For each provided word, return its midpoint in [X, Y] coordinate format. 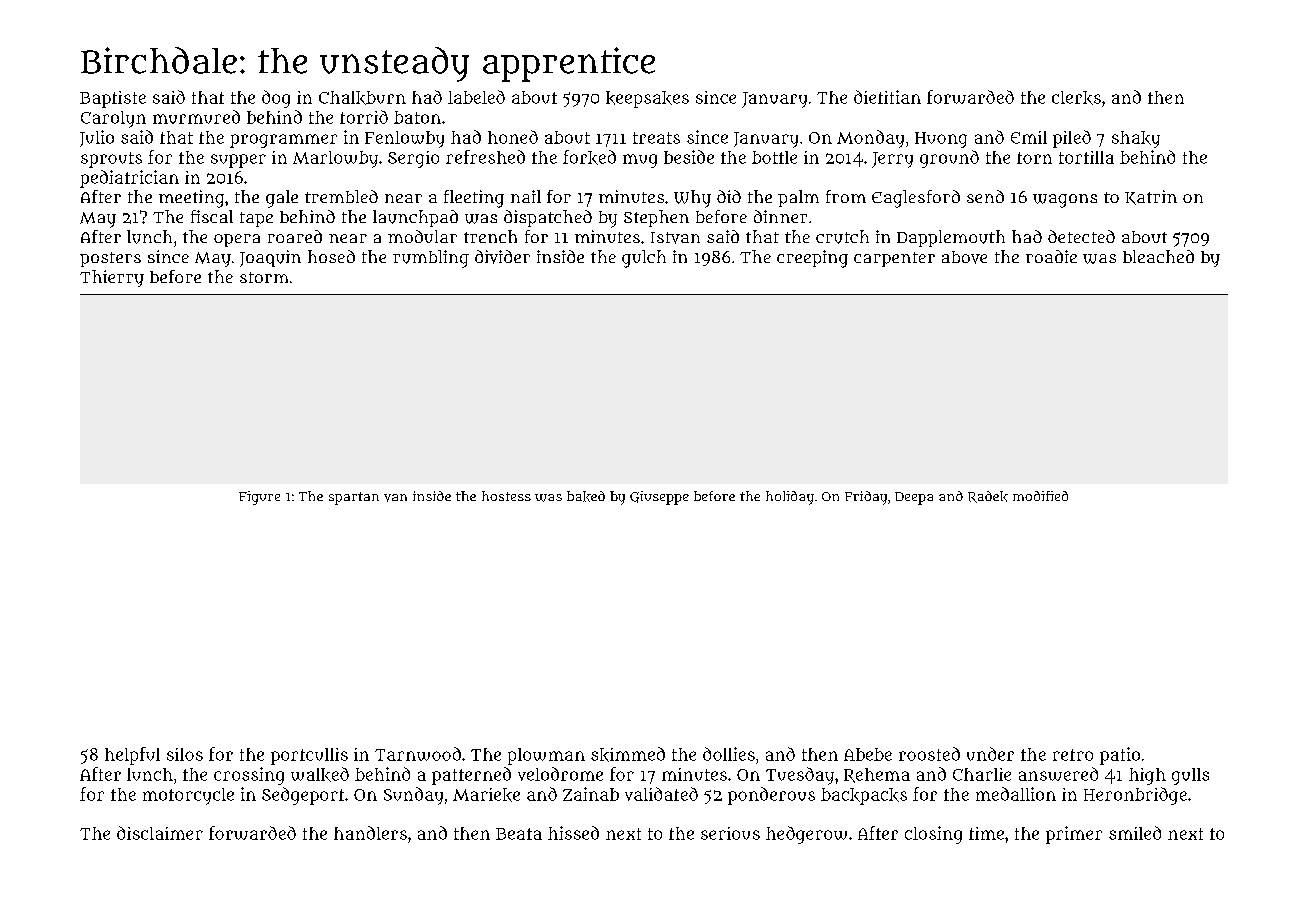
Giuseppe [659, 498]
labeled [476, 97]
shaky [1136, 139]
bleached [1158, 256]
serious [730, 833]
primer [1074, 835]
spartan [354, 498]
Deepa [914, 498]
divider [502, 257]
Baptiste [113, 99]
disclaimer [160, 833]
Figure [259, 498]
